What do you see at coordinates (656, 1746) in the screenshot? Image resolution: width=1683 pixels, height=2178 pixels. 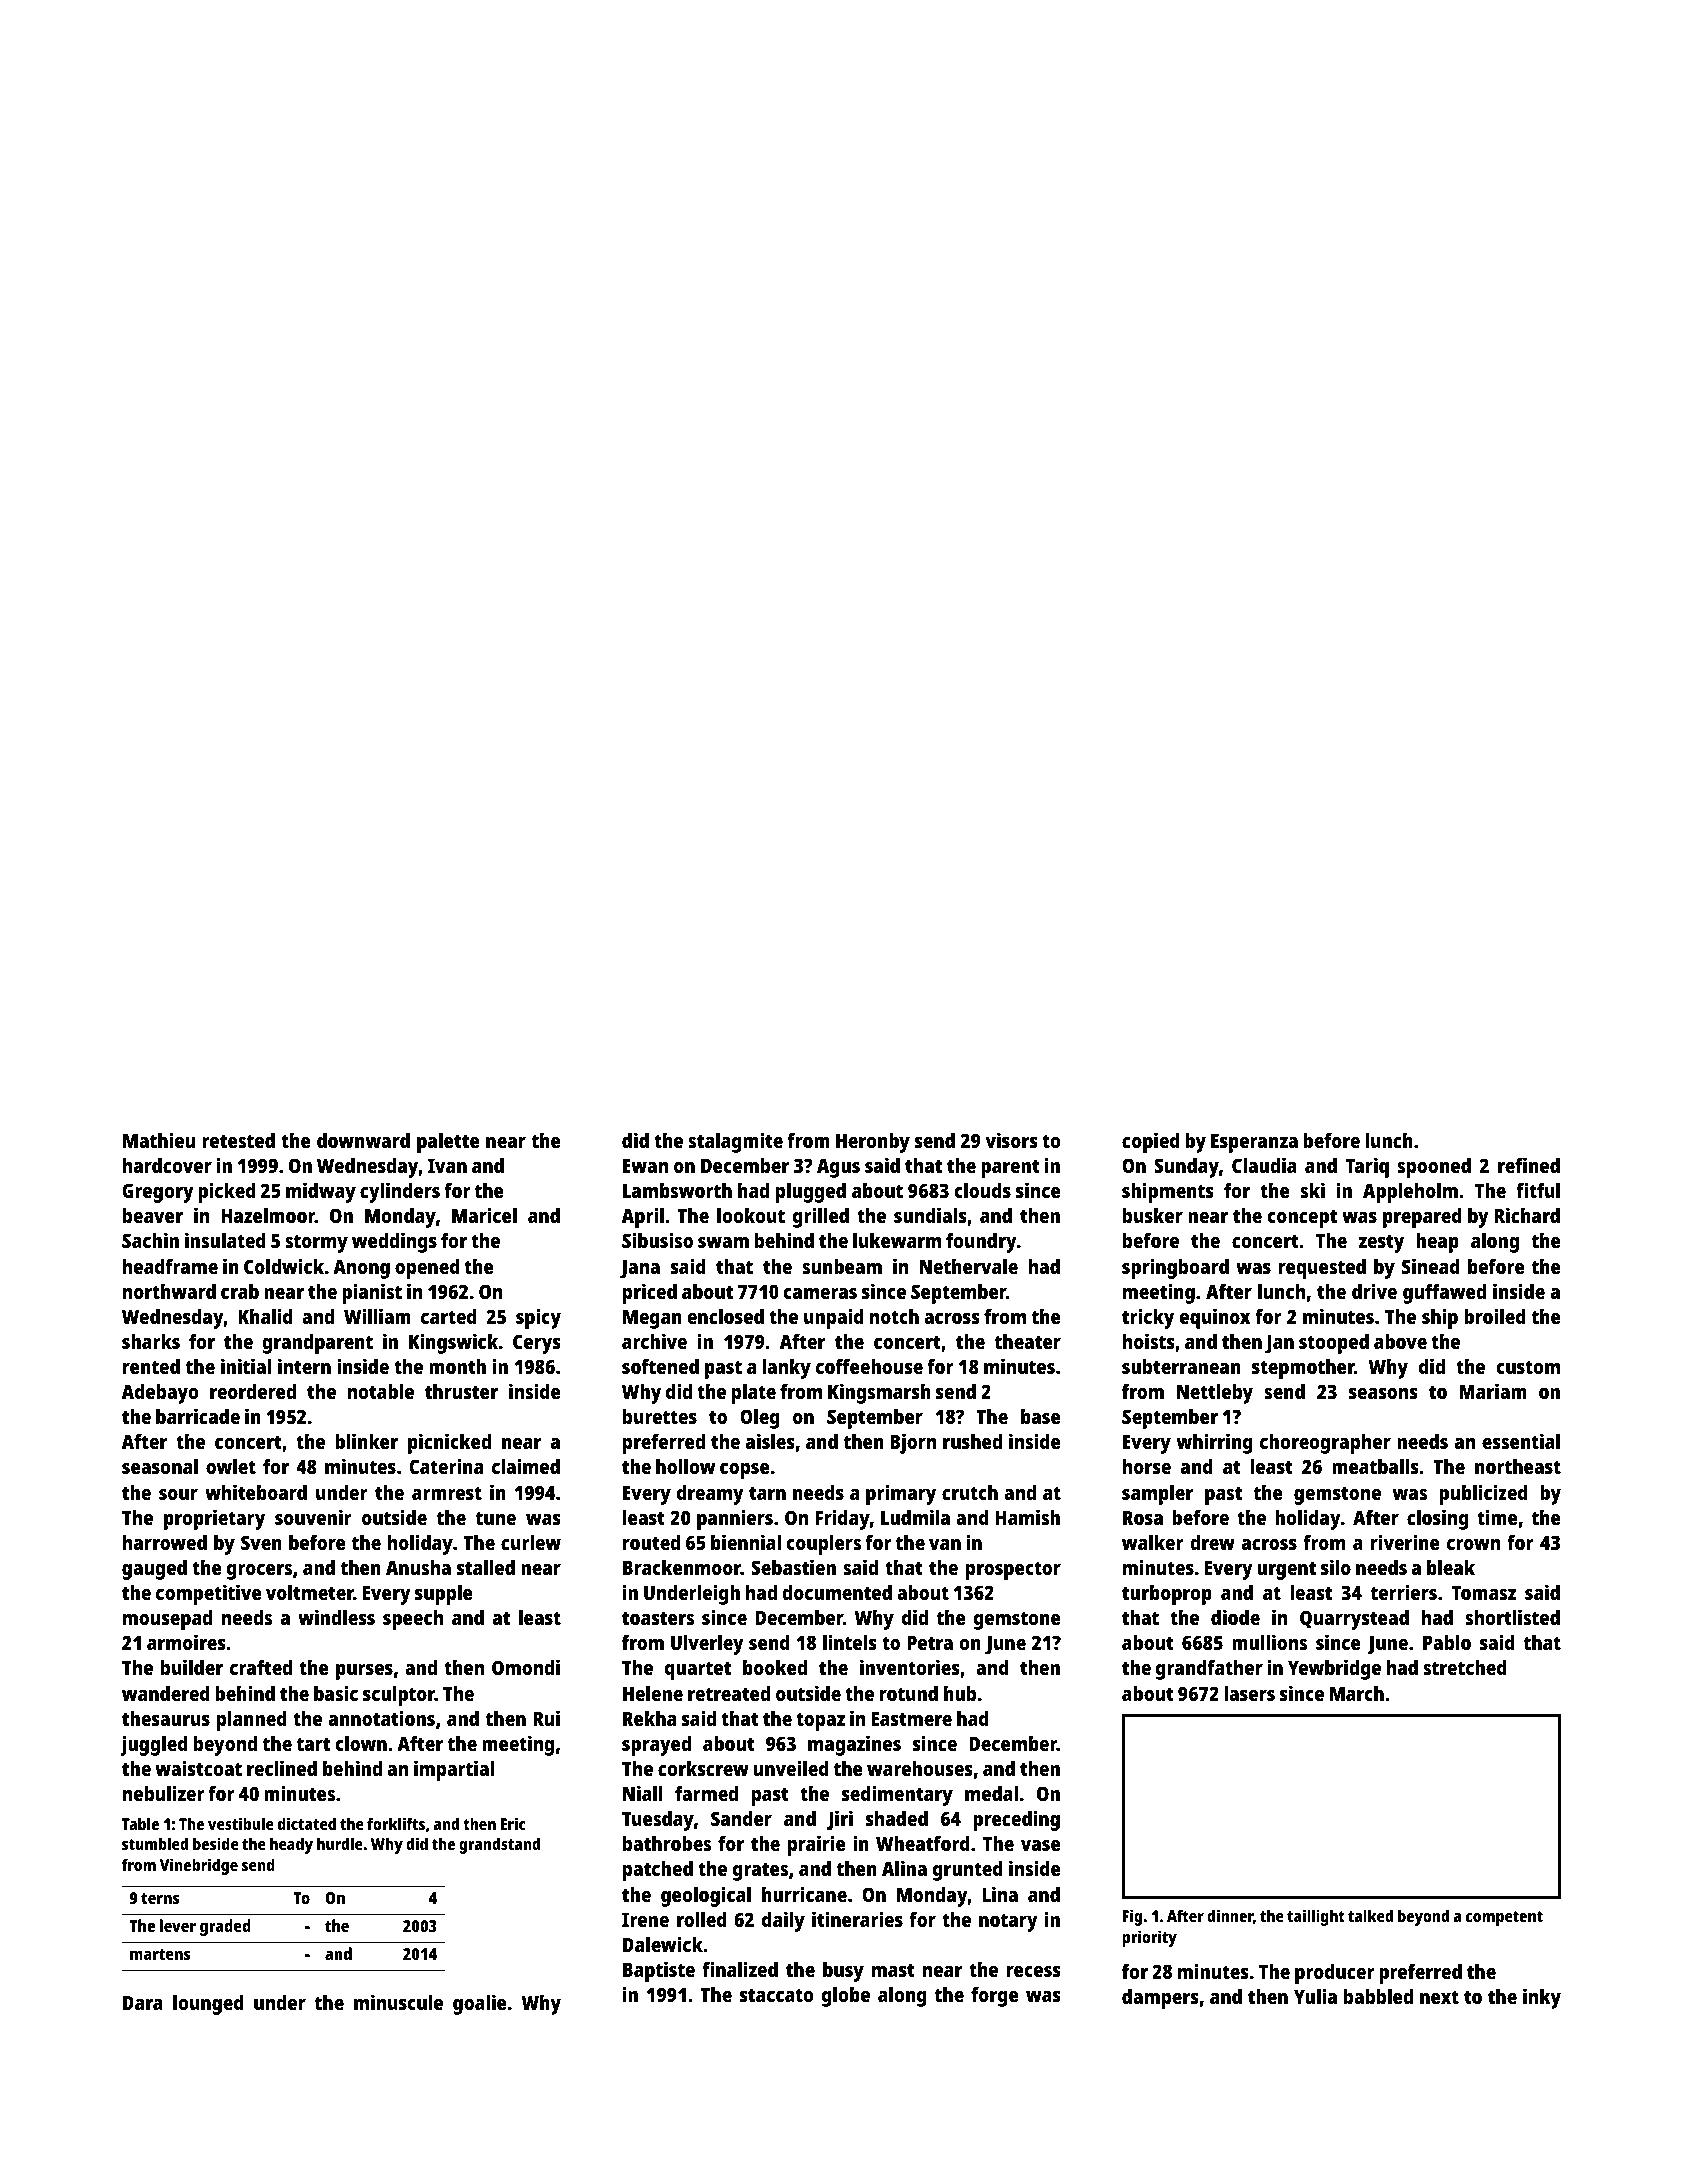 I see `sprayed` at bounding box center [656, 1746].
